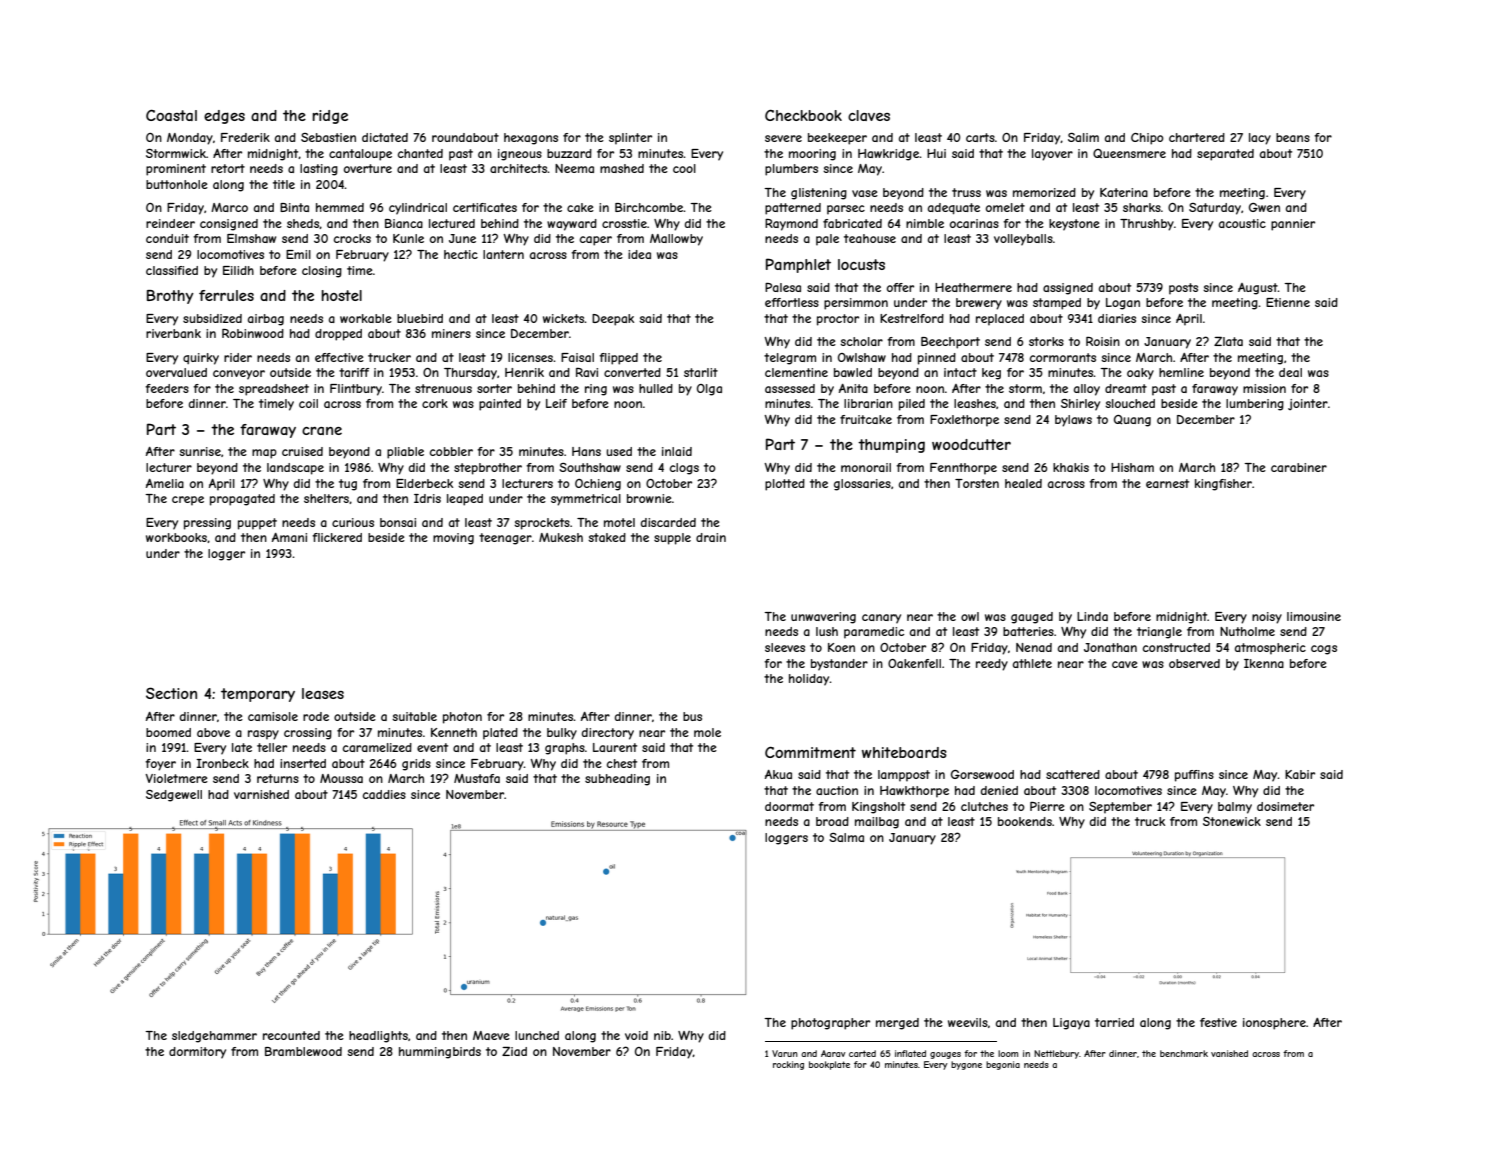 This image has height=1154, width=1493. Describe the element at coordinates (291, 1035) in the image. I see `recounted` at that location.
